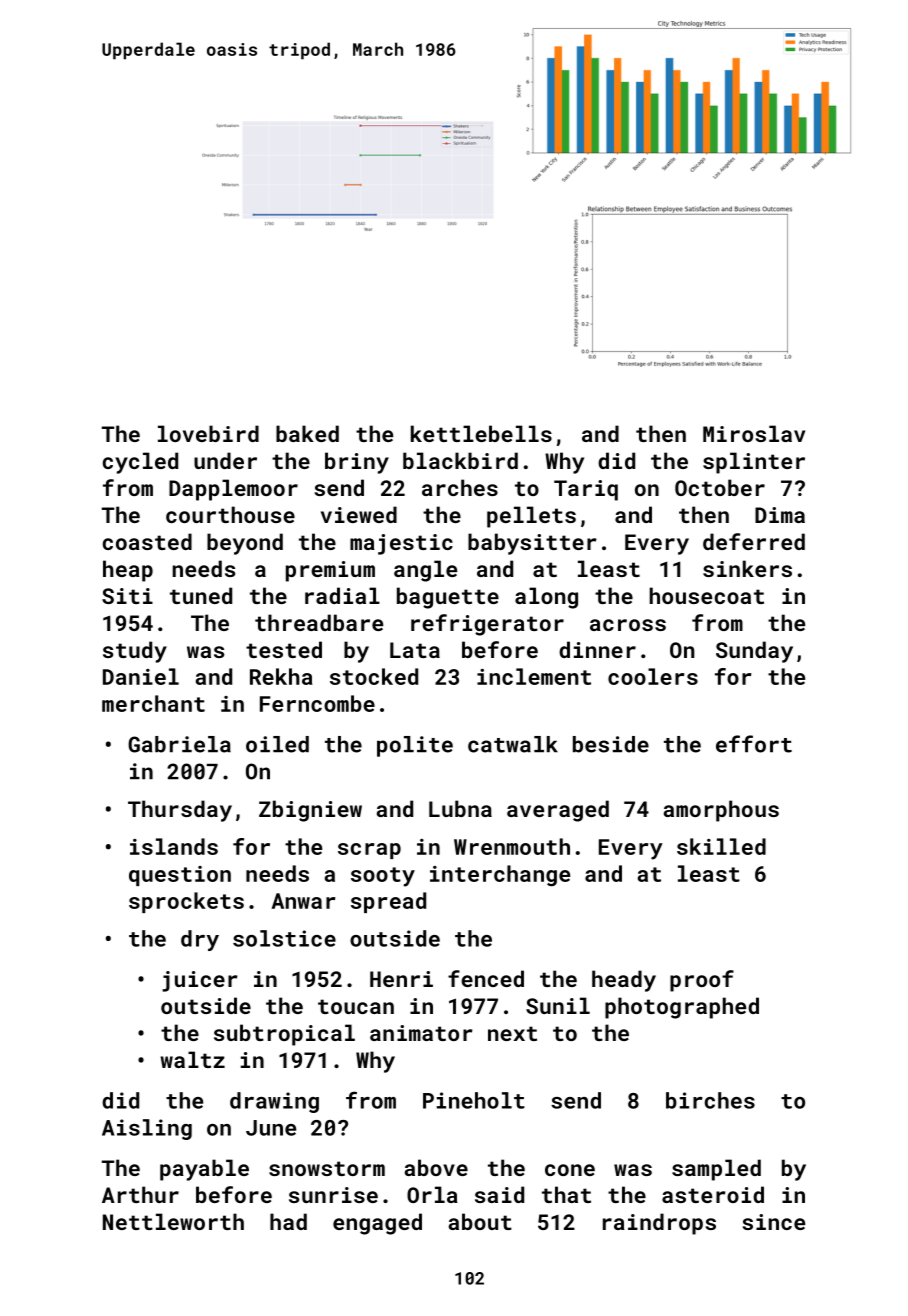  Describe the element at coordinates (225, 460) in the screenshot. I see `under` at that location.
